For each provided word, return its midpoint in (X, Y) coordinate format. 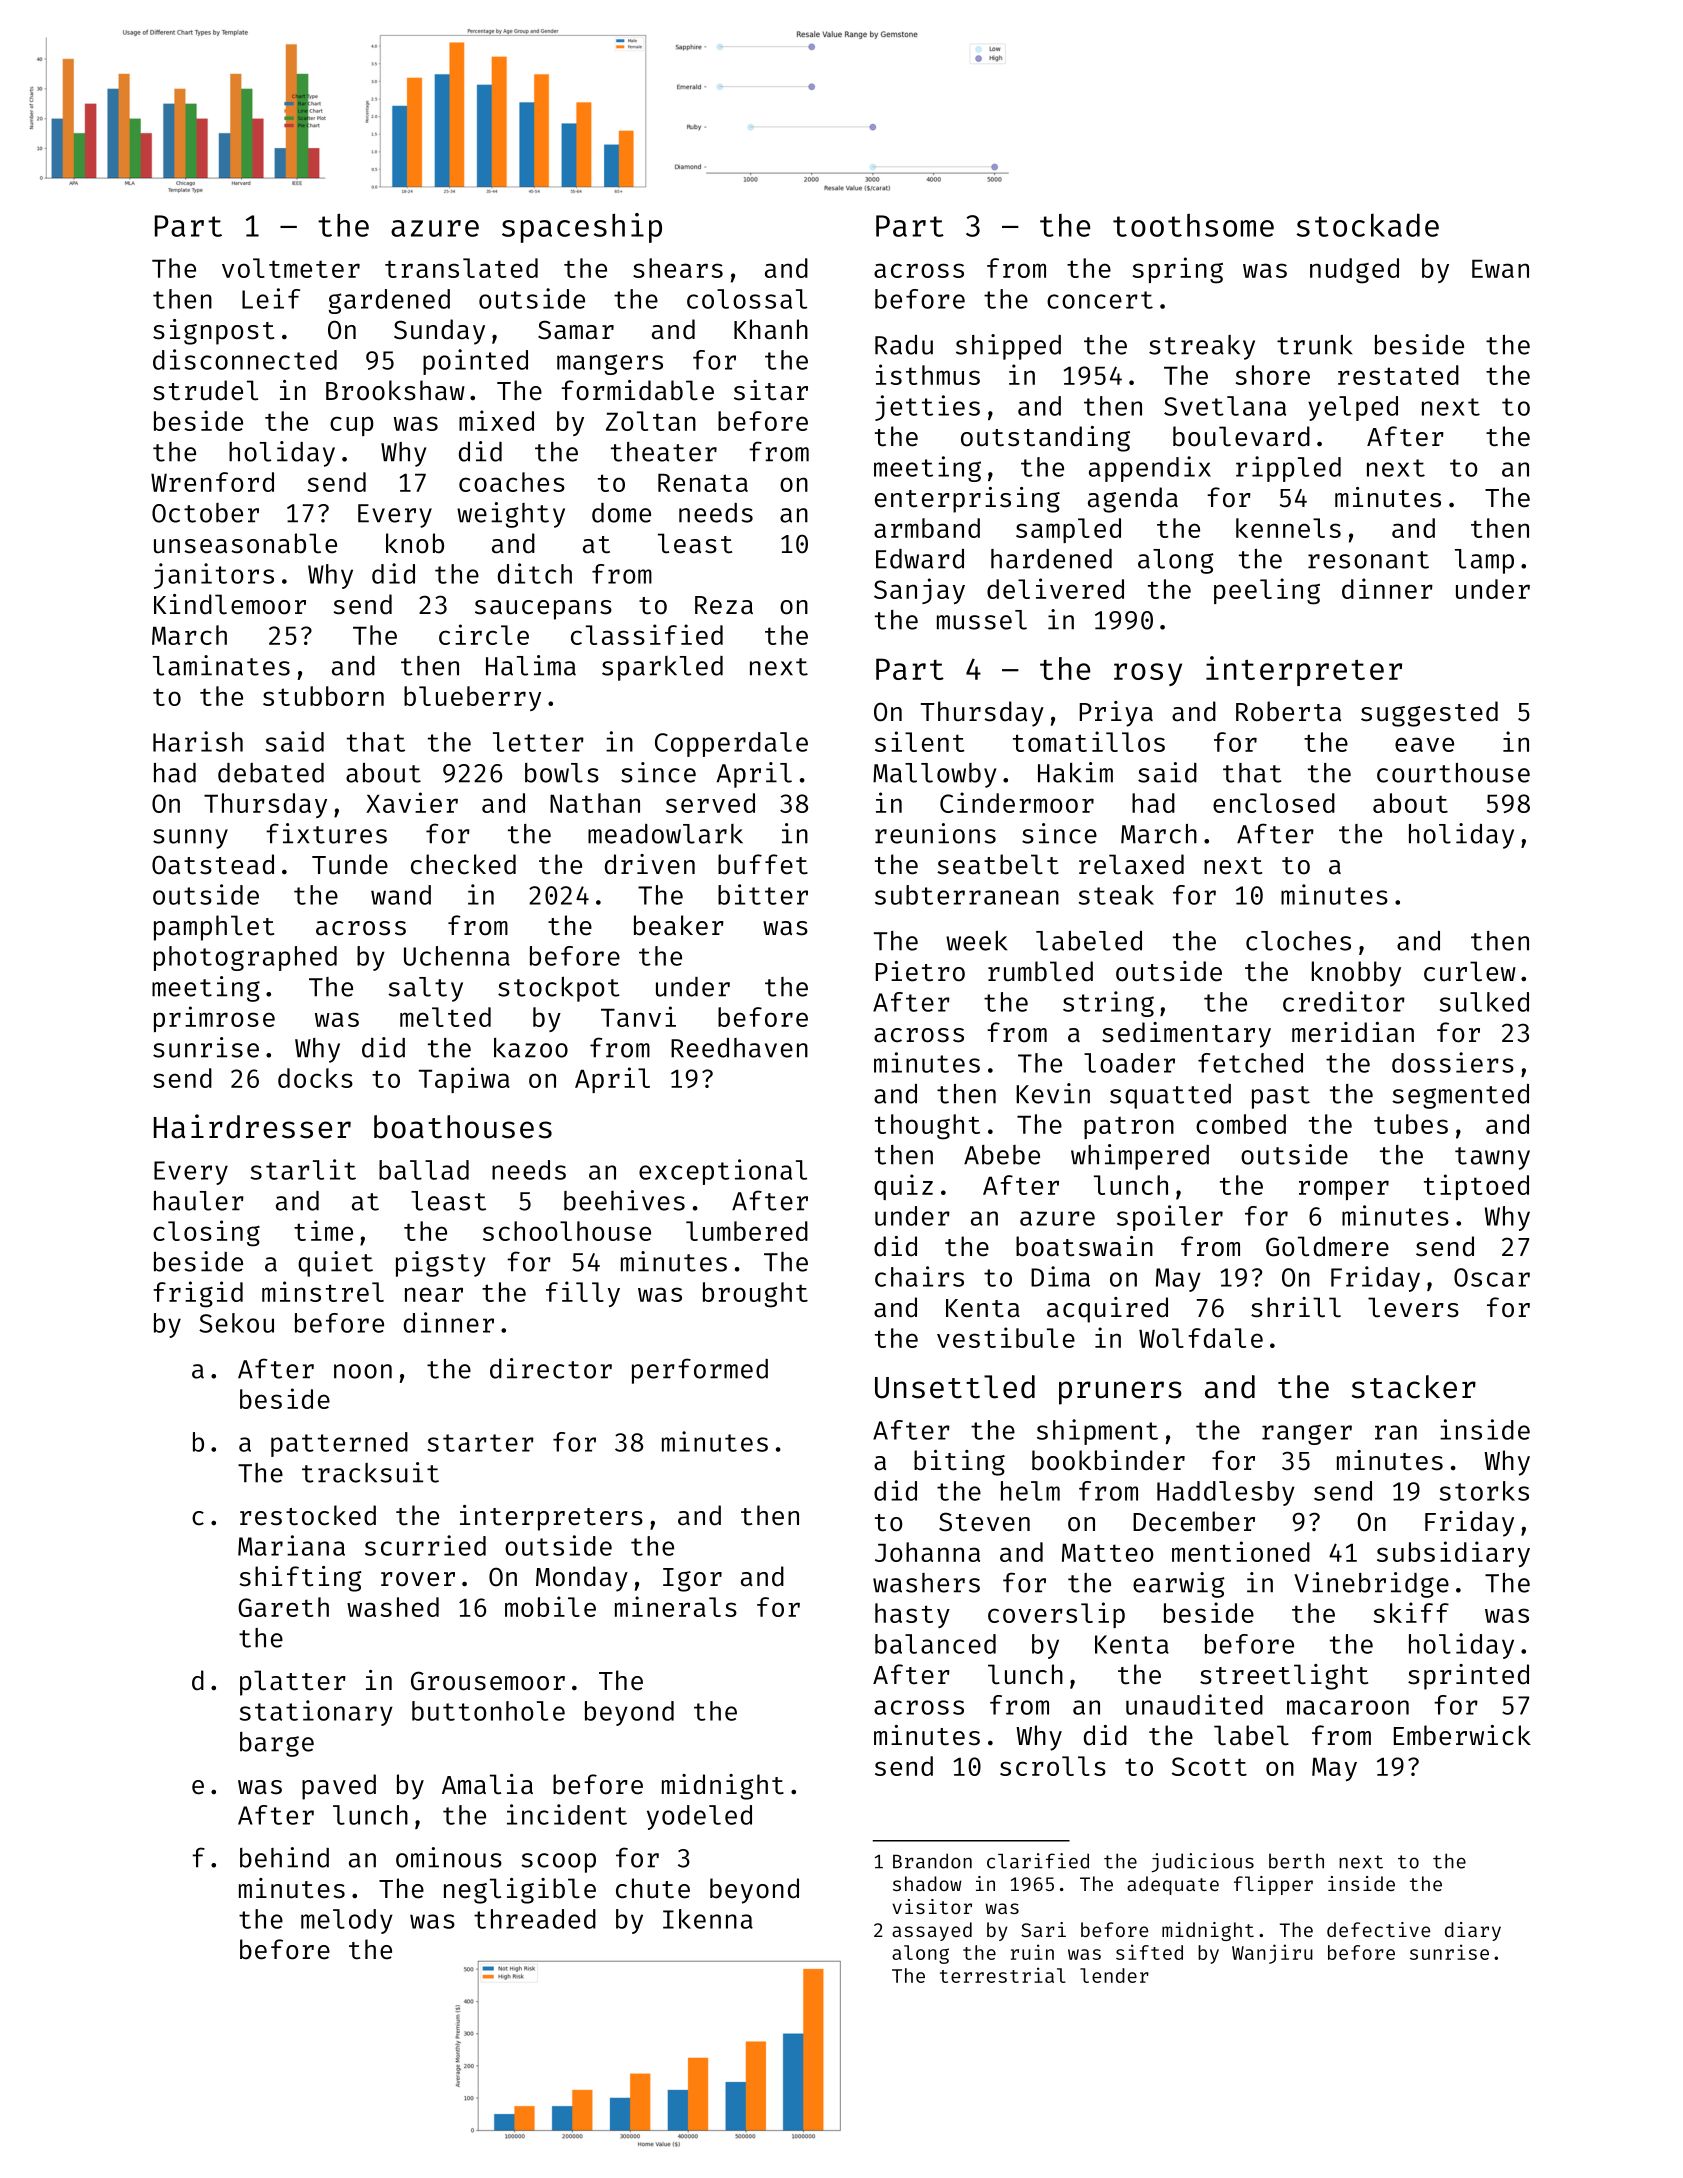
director (551, 1368)
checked (463, 864)
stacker (1414, 1387)
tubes (1411, 1124)
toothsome (1193, 225)
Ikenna (708, 1919)
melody (347, 1921)
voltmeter (291, 268)
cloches (1298, 941)
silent (919, 741)
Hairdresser (252, 1126)
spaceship (582, 228)
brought (755, 1295)
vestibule (1006, 1337)
